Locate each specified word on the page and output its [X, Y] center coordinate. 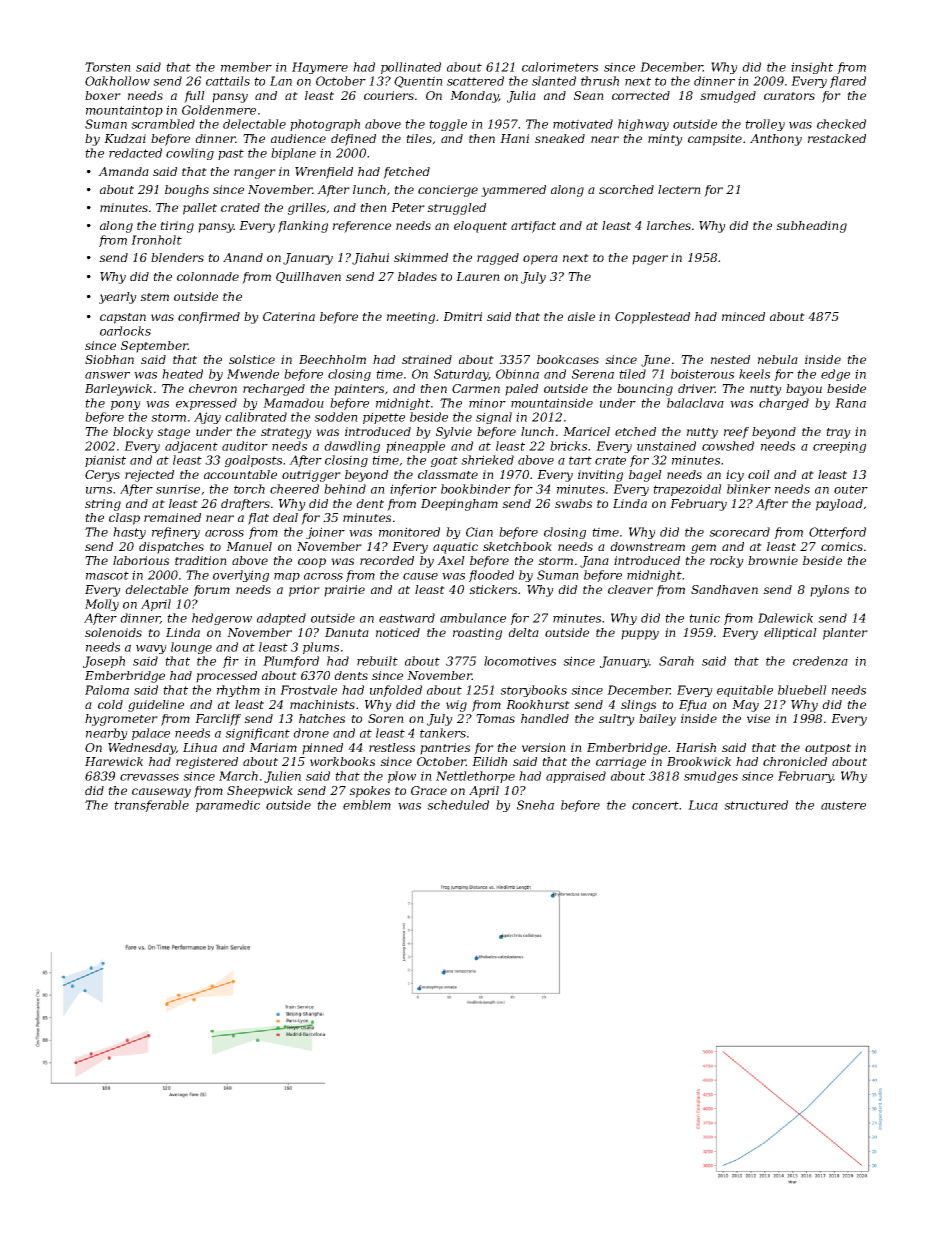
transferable [151, 806]
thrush [600, 81]
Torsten [108, 67]
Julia [521, 97]
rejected [149, 476]
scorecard [739, 532]
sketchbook [517, 546]
